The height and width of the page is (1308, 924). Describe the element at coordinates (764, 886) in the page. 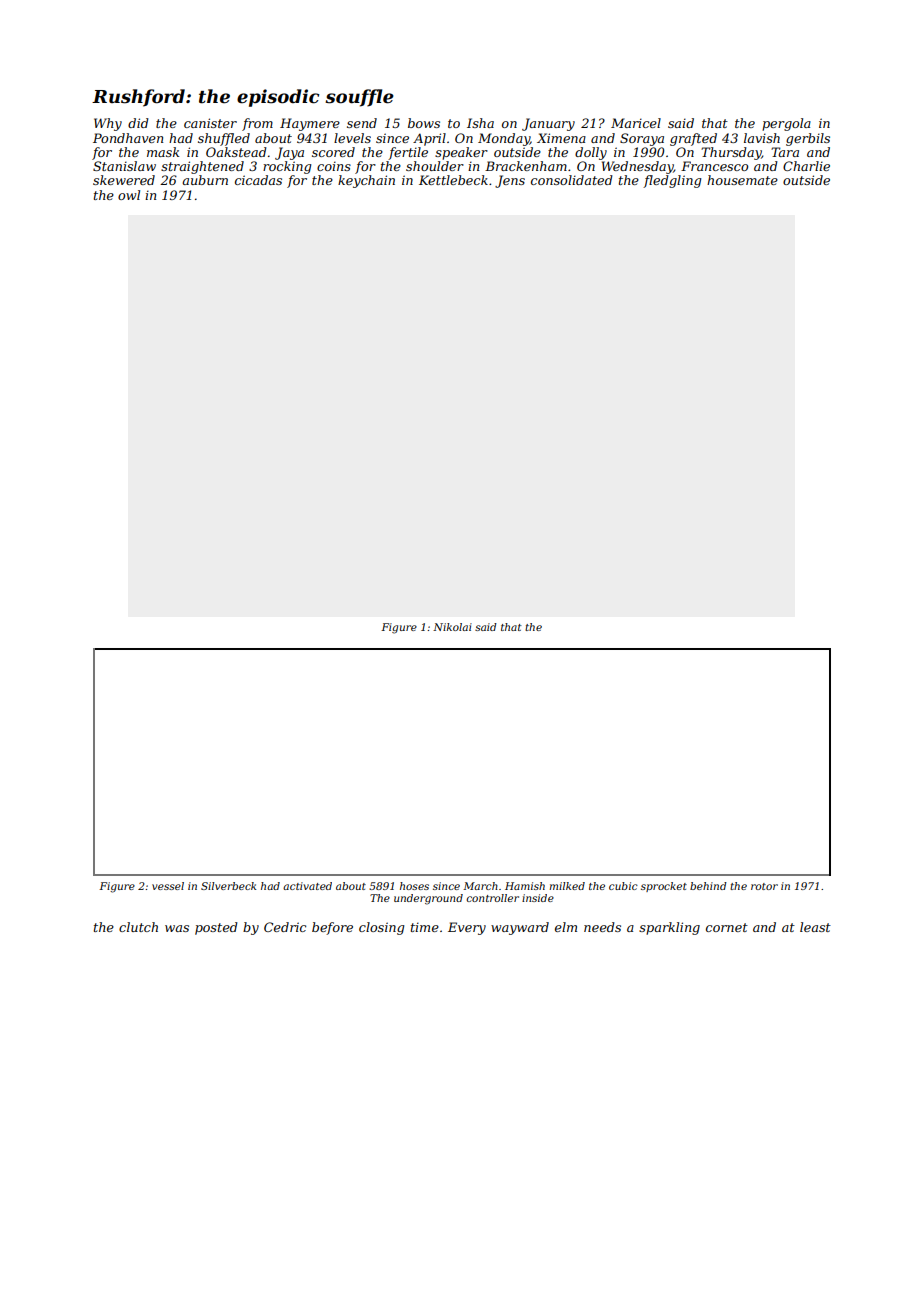

I see `rotor` at that location.
